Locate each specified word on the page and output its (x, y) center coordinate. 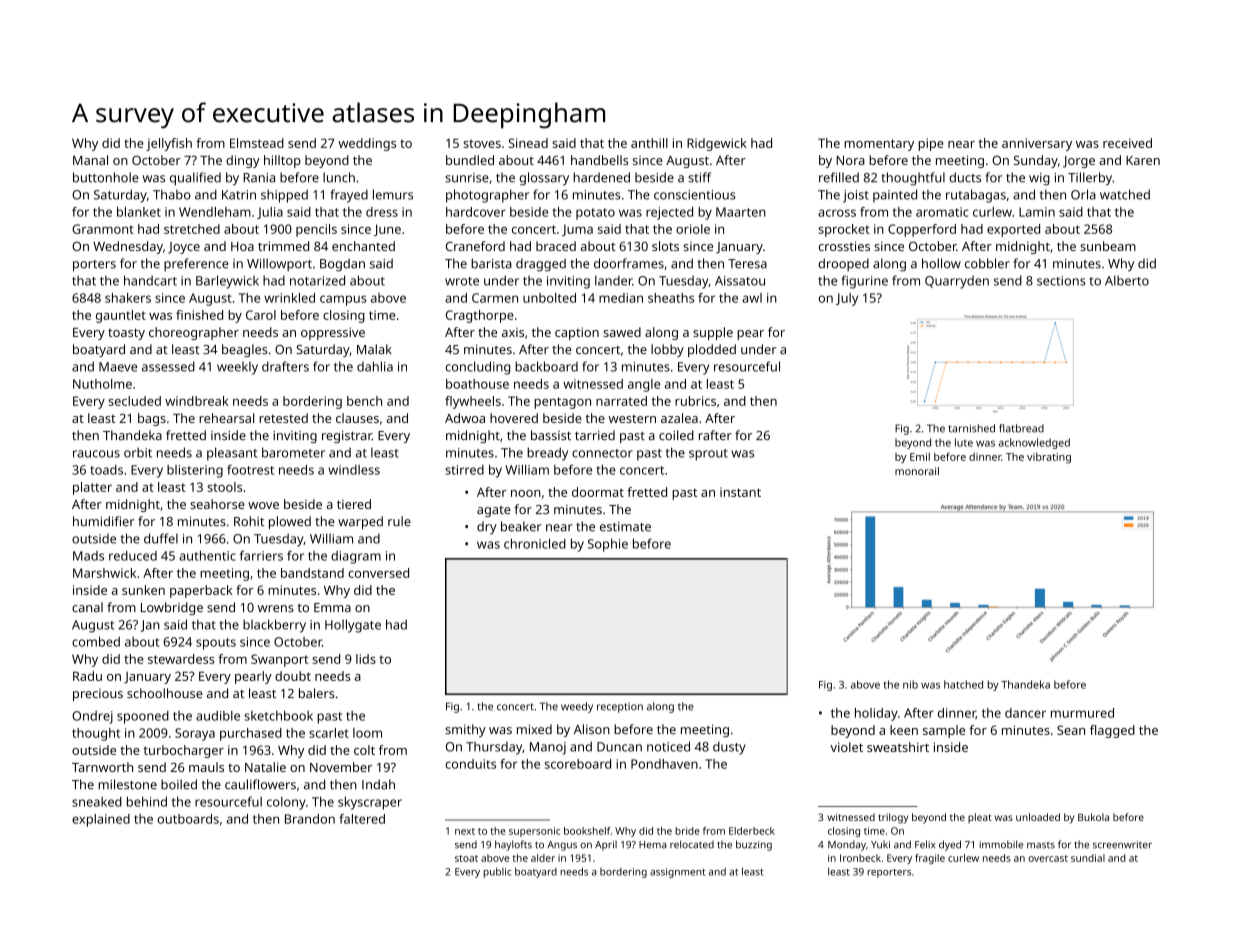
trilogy (893, 818)
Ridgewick (717, 144)
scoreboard (578, 764)
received (1127, 143)
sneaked (97, 802)
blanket (139, 212)
